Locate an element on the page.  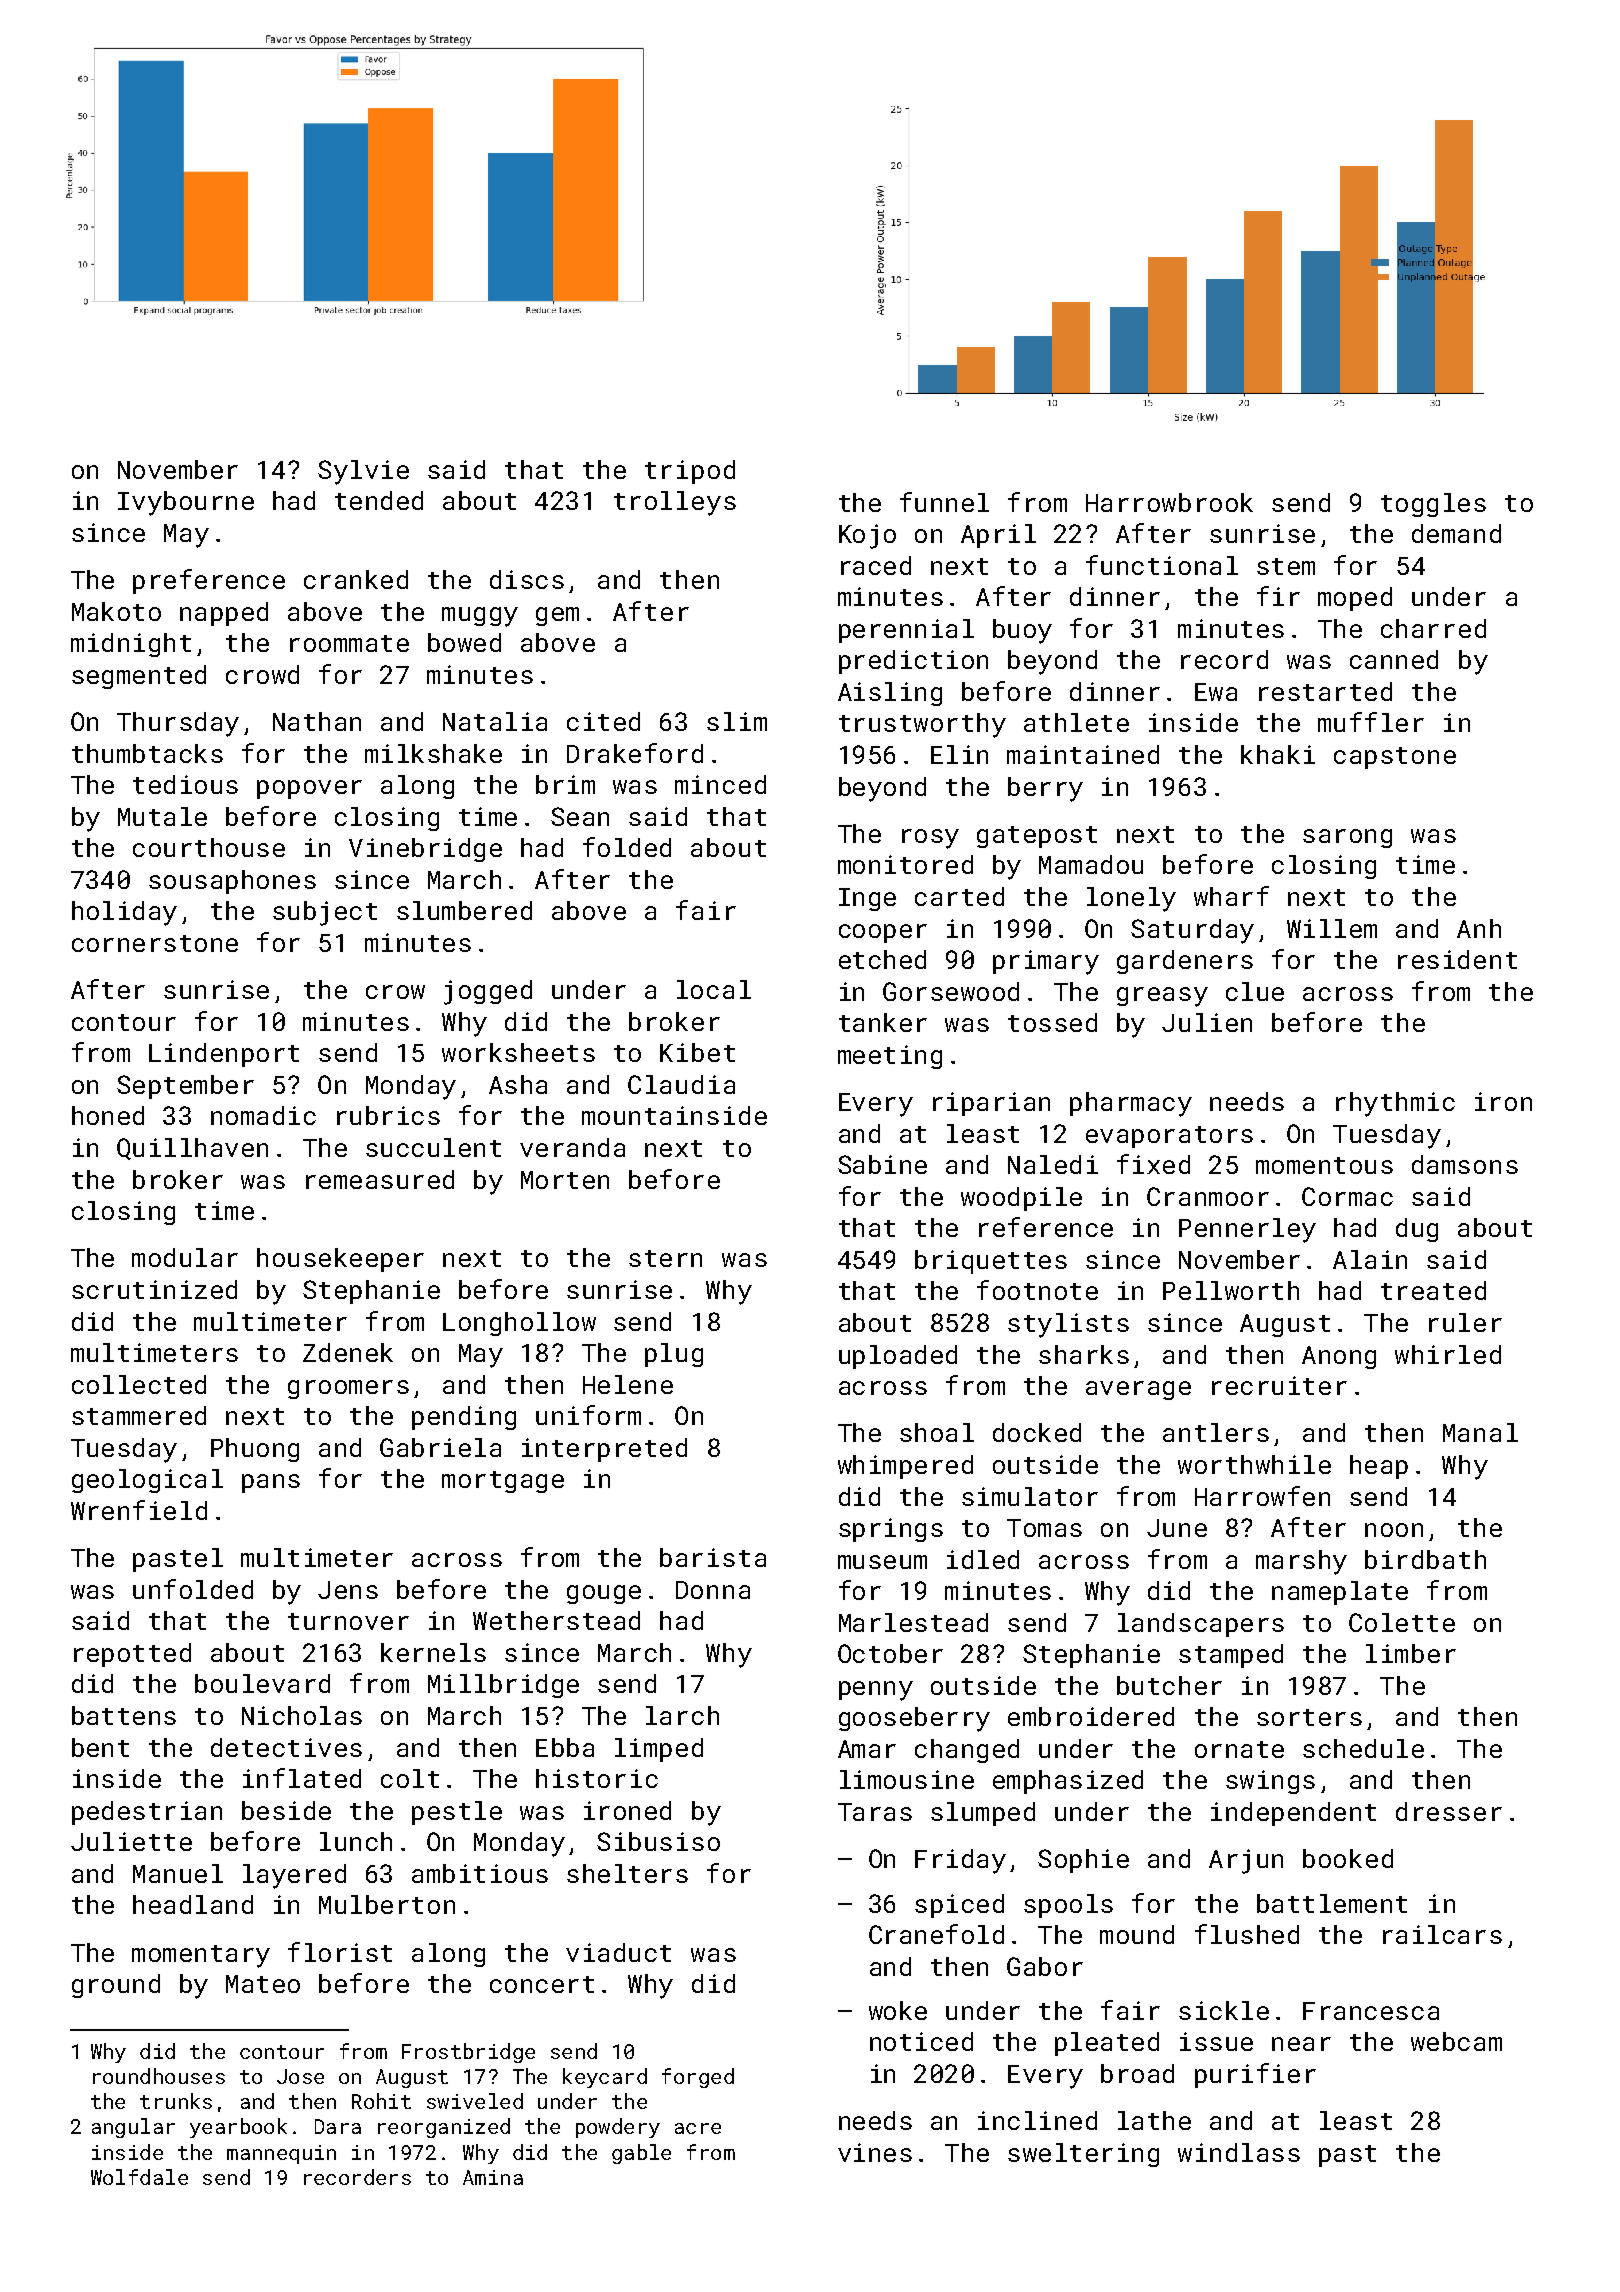
funnel is located at coordinates (944, 502).
